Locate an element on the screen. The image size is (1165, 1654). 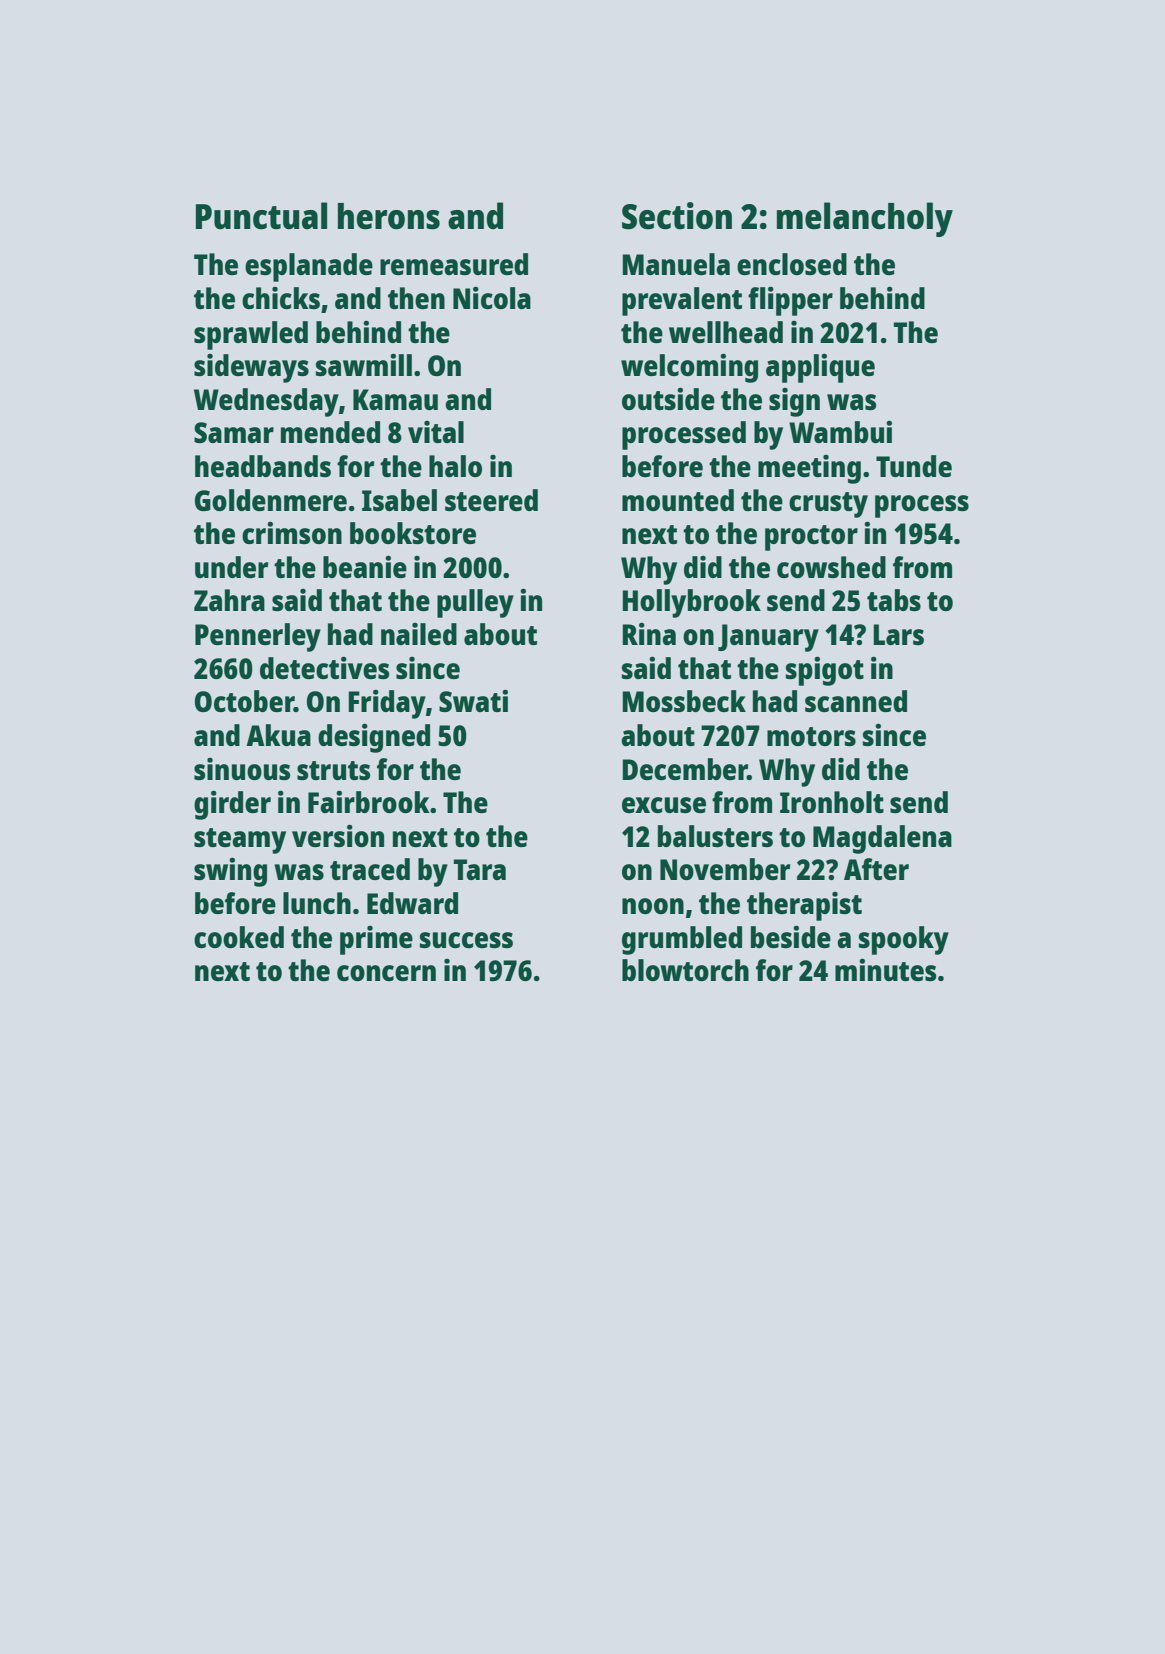
applique is located at coordinates (820, 368).
